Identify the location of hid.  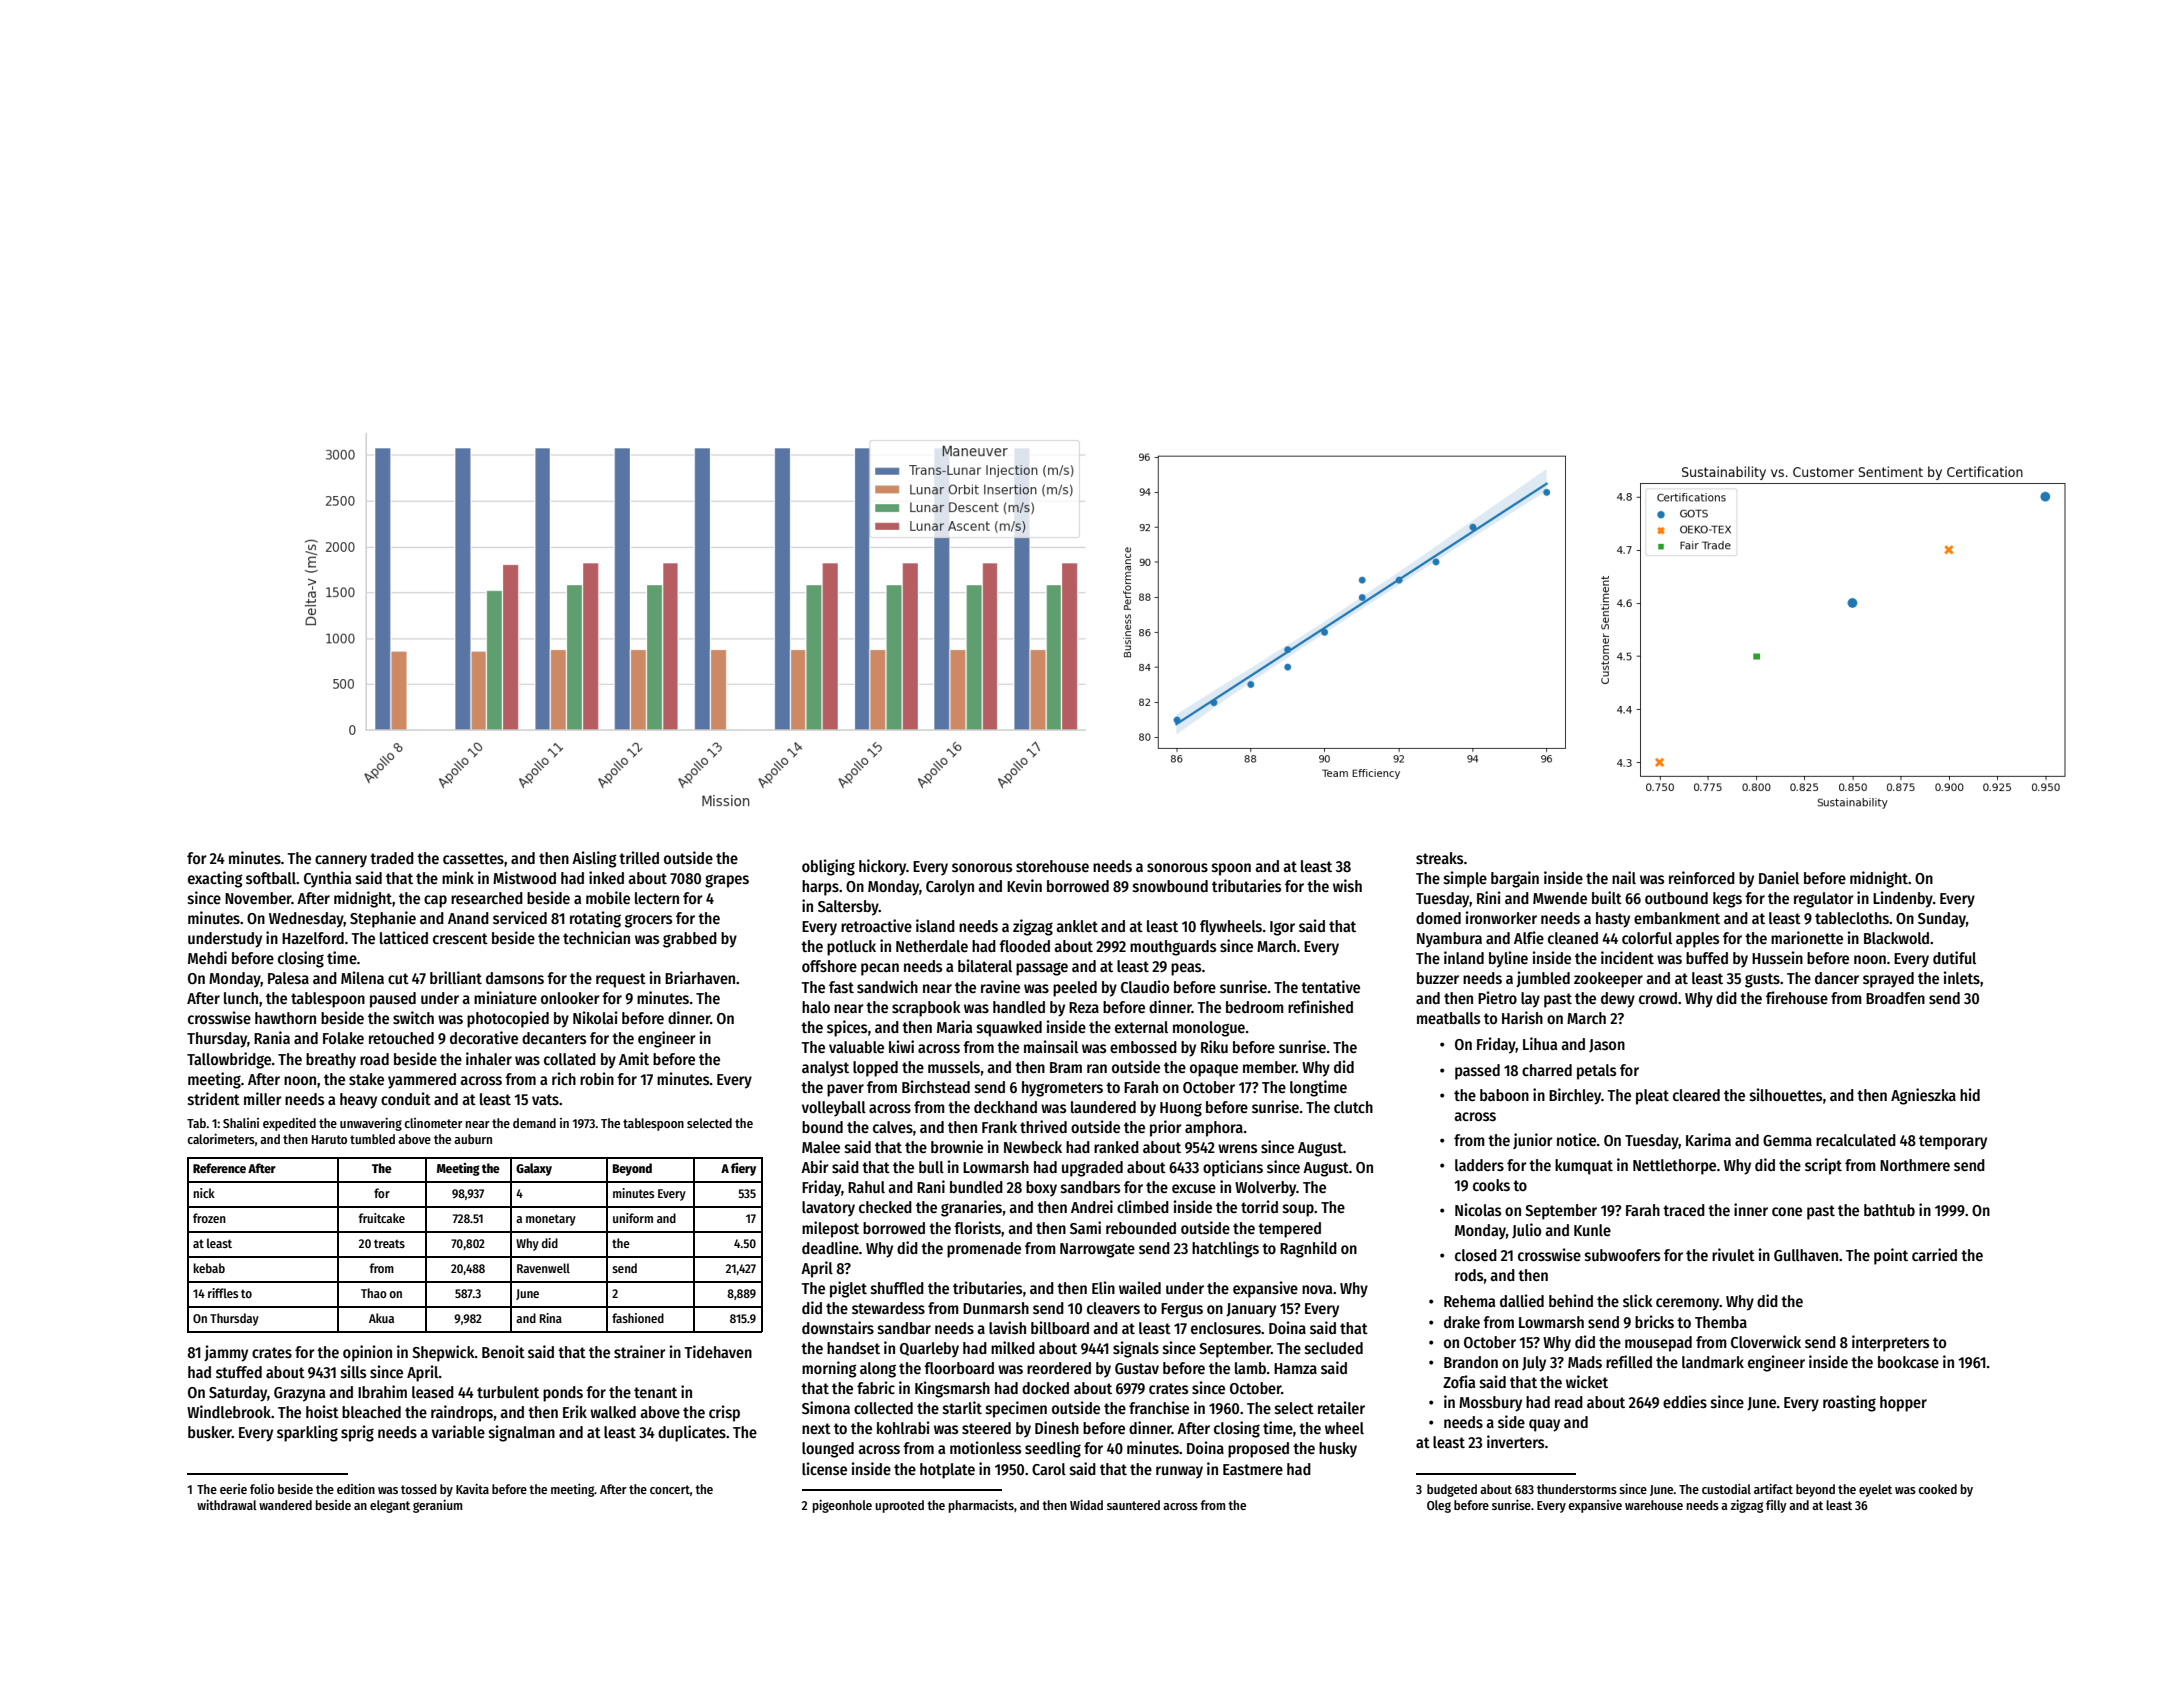
(1970, 1094).
